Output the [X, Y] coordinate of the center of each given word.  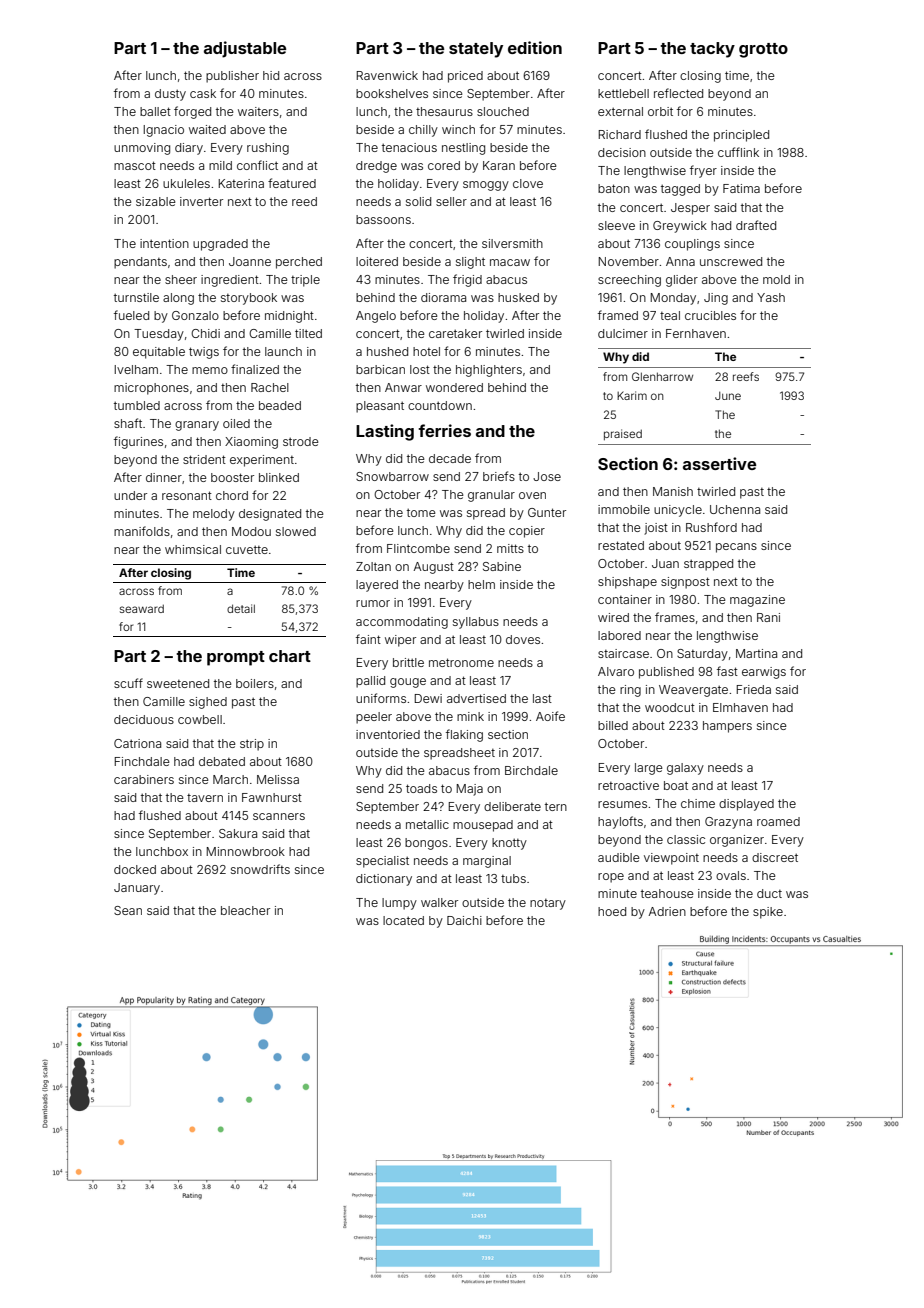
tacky [712, 50]
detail [241, 608]
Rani [768, 617]
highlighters [489, 371]
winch [458, 129]
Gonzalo [195, 315]
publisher [232, 77]
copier [527, 532]
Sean [128, 910]
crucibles [710, 315]
